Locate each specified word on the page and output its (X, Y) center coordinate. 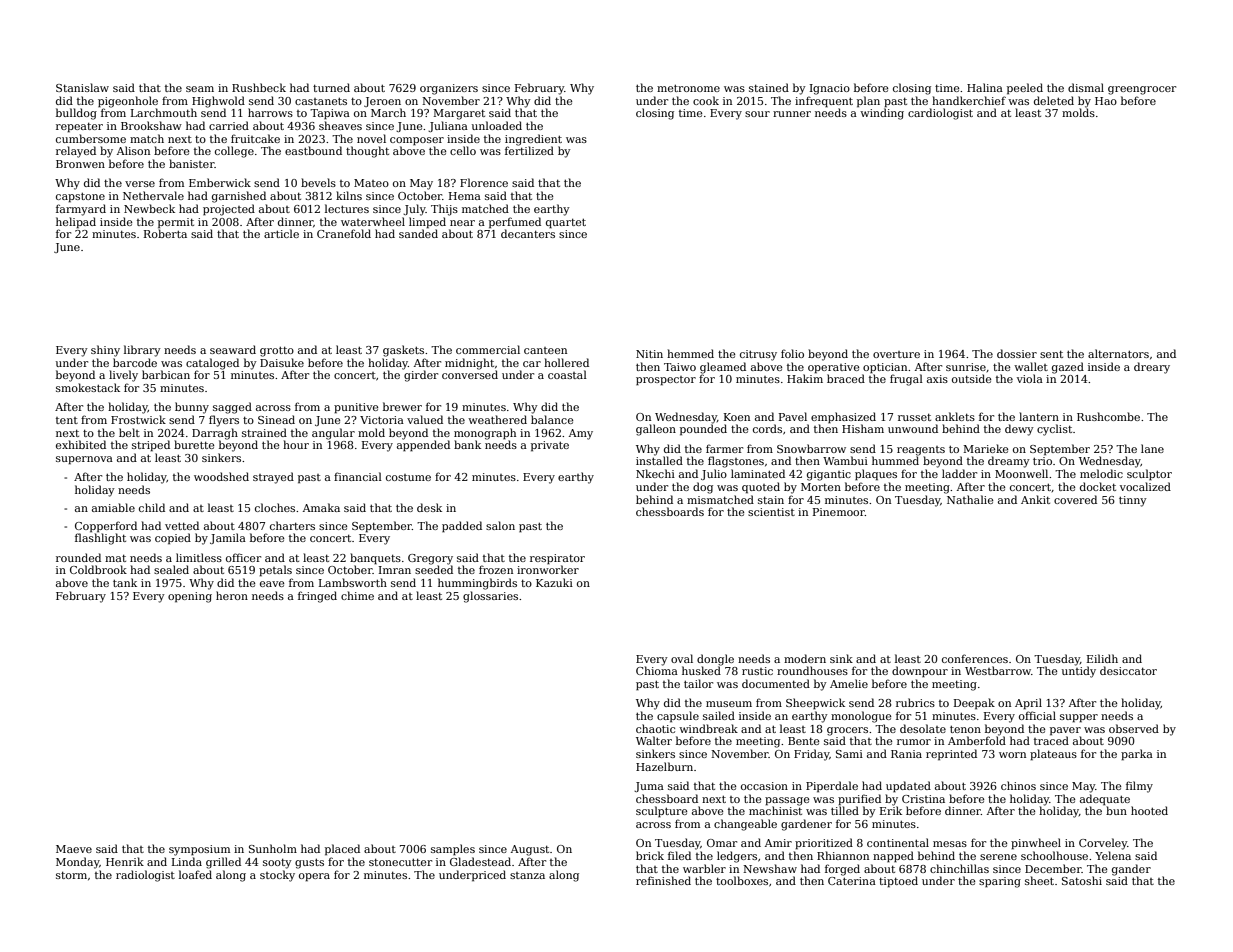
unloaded (497, 125)
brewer (402, 406)
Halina (985, 87)
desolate (923, 728)
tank (125, 582)
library (142, 351)
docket (1098, 486)
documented (776, 683)
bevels (318, 182)
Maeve (74, 849)
